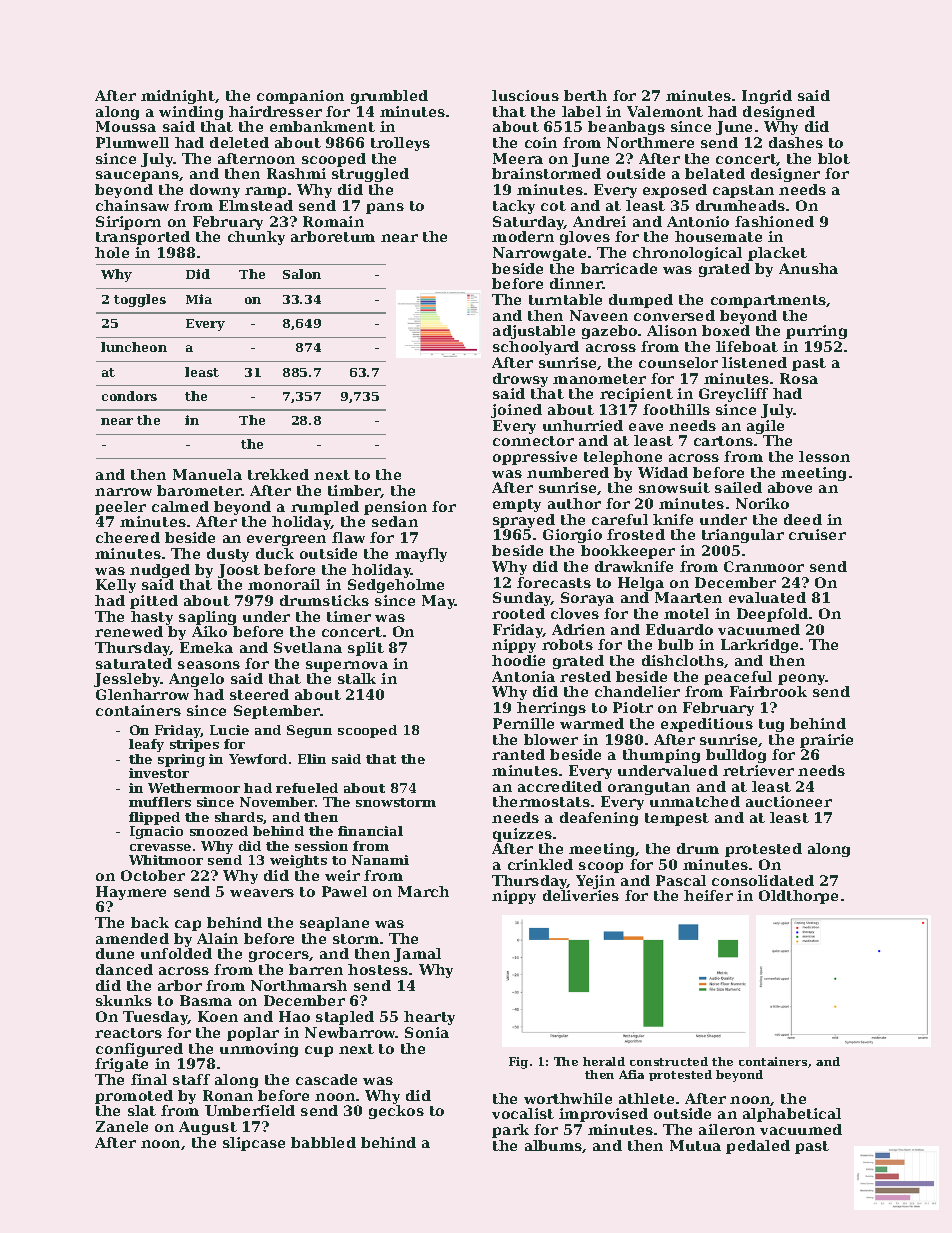 Image resolution: width=952 pixels, height=1233 pixels. What do you see at coordinates (228, 1095) in the page?
I see `Ronan` at bounding box center [228, 1095].
